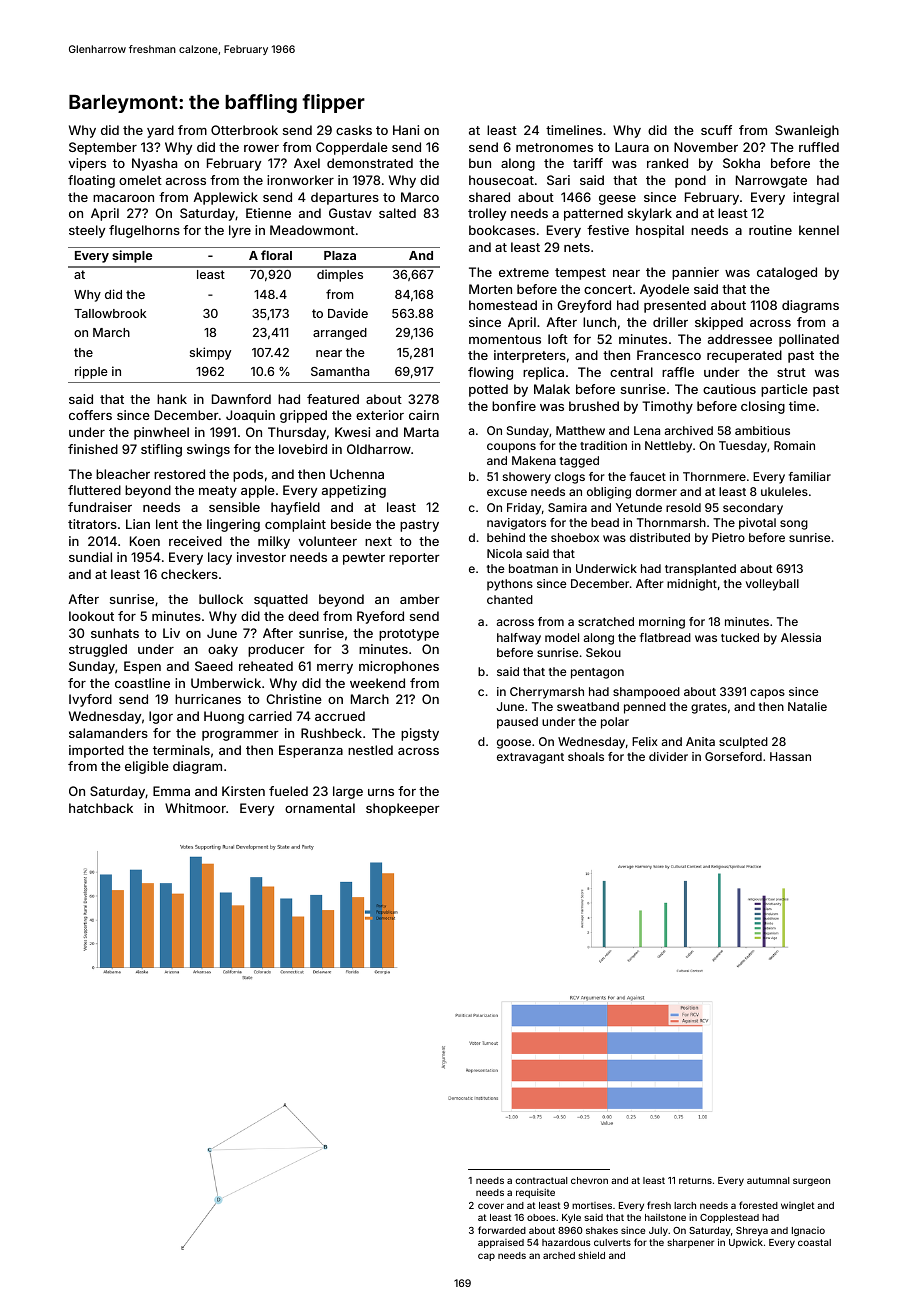 The height and width of the document is (1316, 908). What do you see at coordinates (491, 1206) in the document?
I see `cover` at bounding box center [491, 1206].
